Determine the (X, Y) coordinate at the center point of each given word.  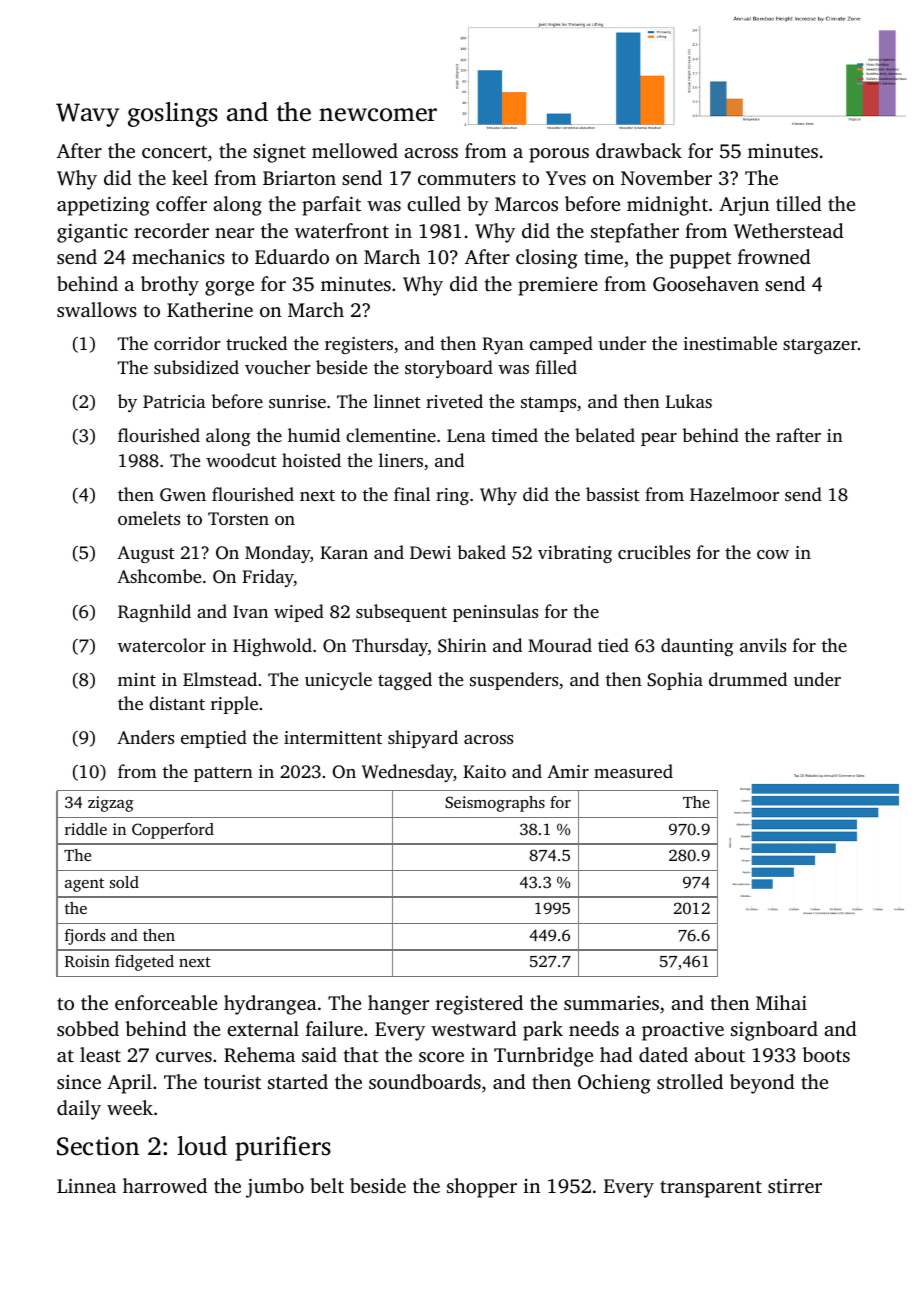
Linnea (86, 1186)
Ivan (250, 611)
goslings (173, 114)
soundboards (425, 1081)
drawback (639, 150)
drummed (748, 679)
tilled (799, 203)
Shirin (462, 645)
